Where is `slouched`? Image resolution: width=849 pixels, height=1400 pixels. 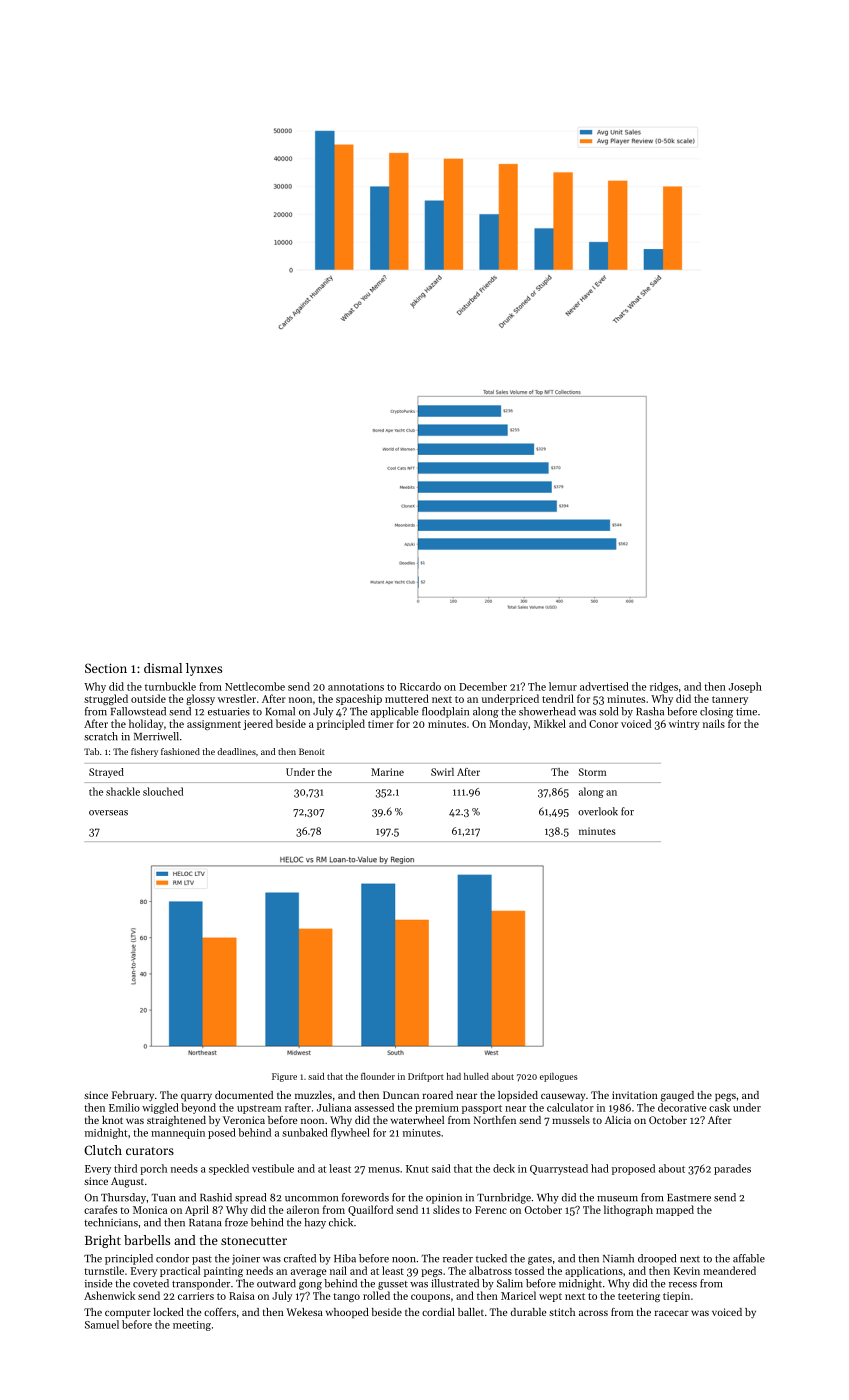
slouched is located at coordinates (163, 791).
